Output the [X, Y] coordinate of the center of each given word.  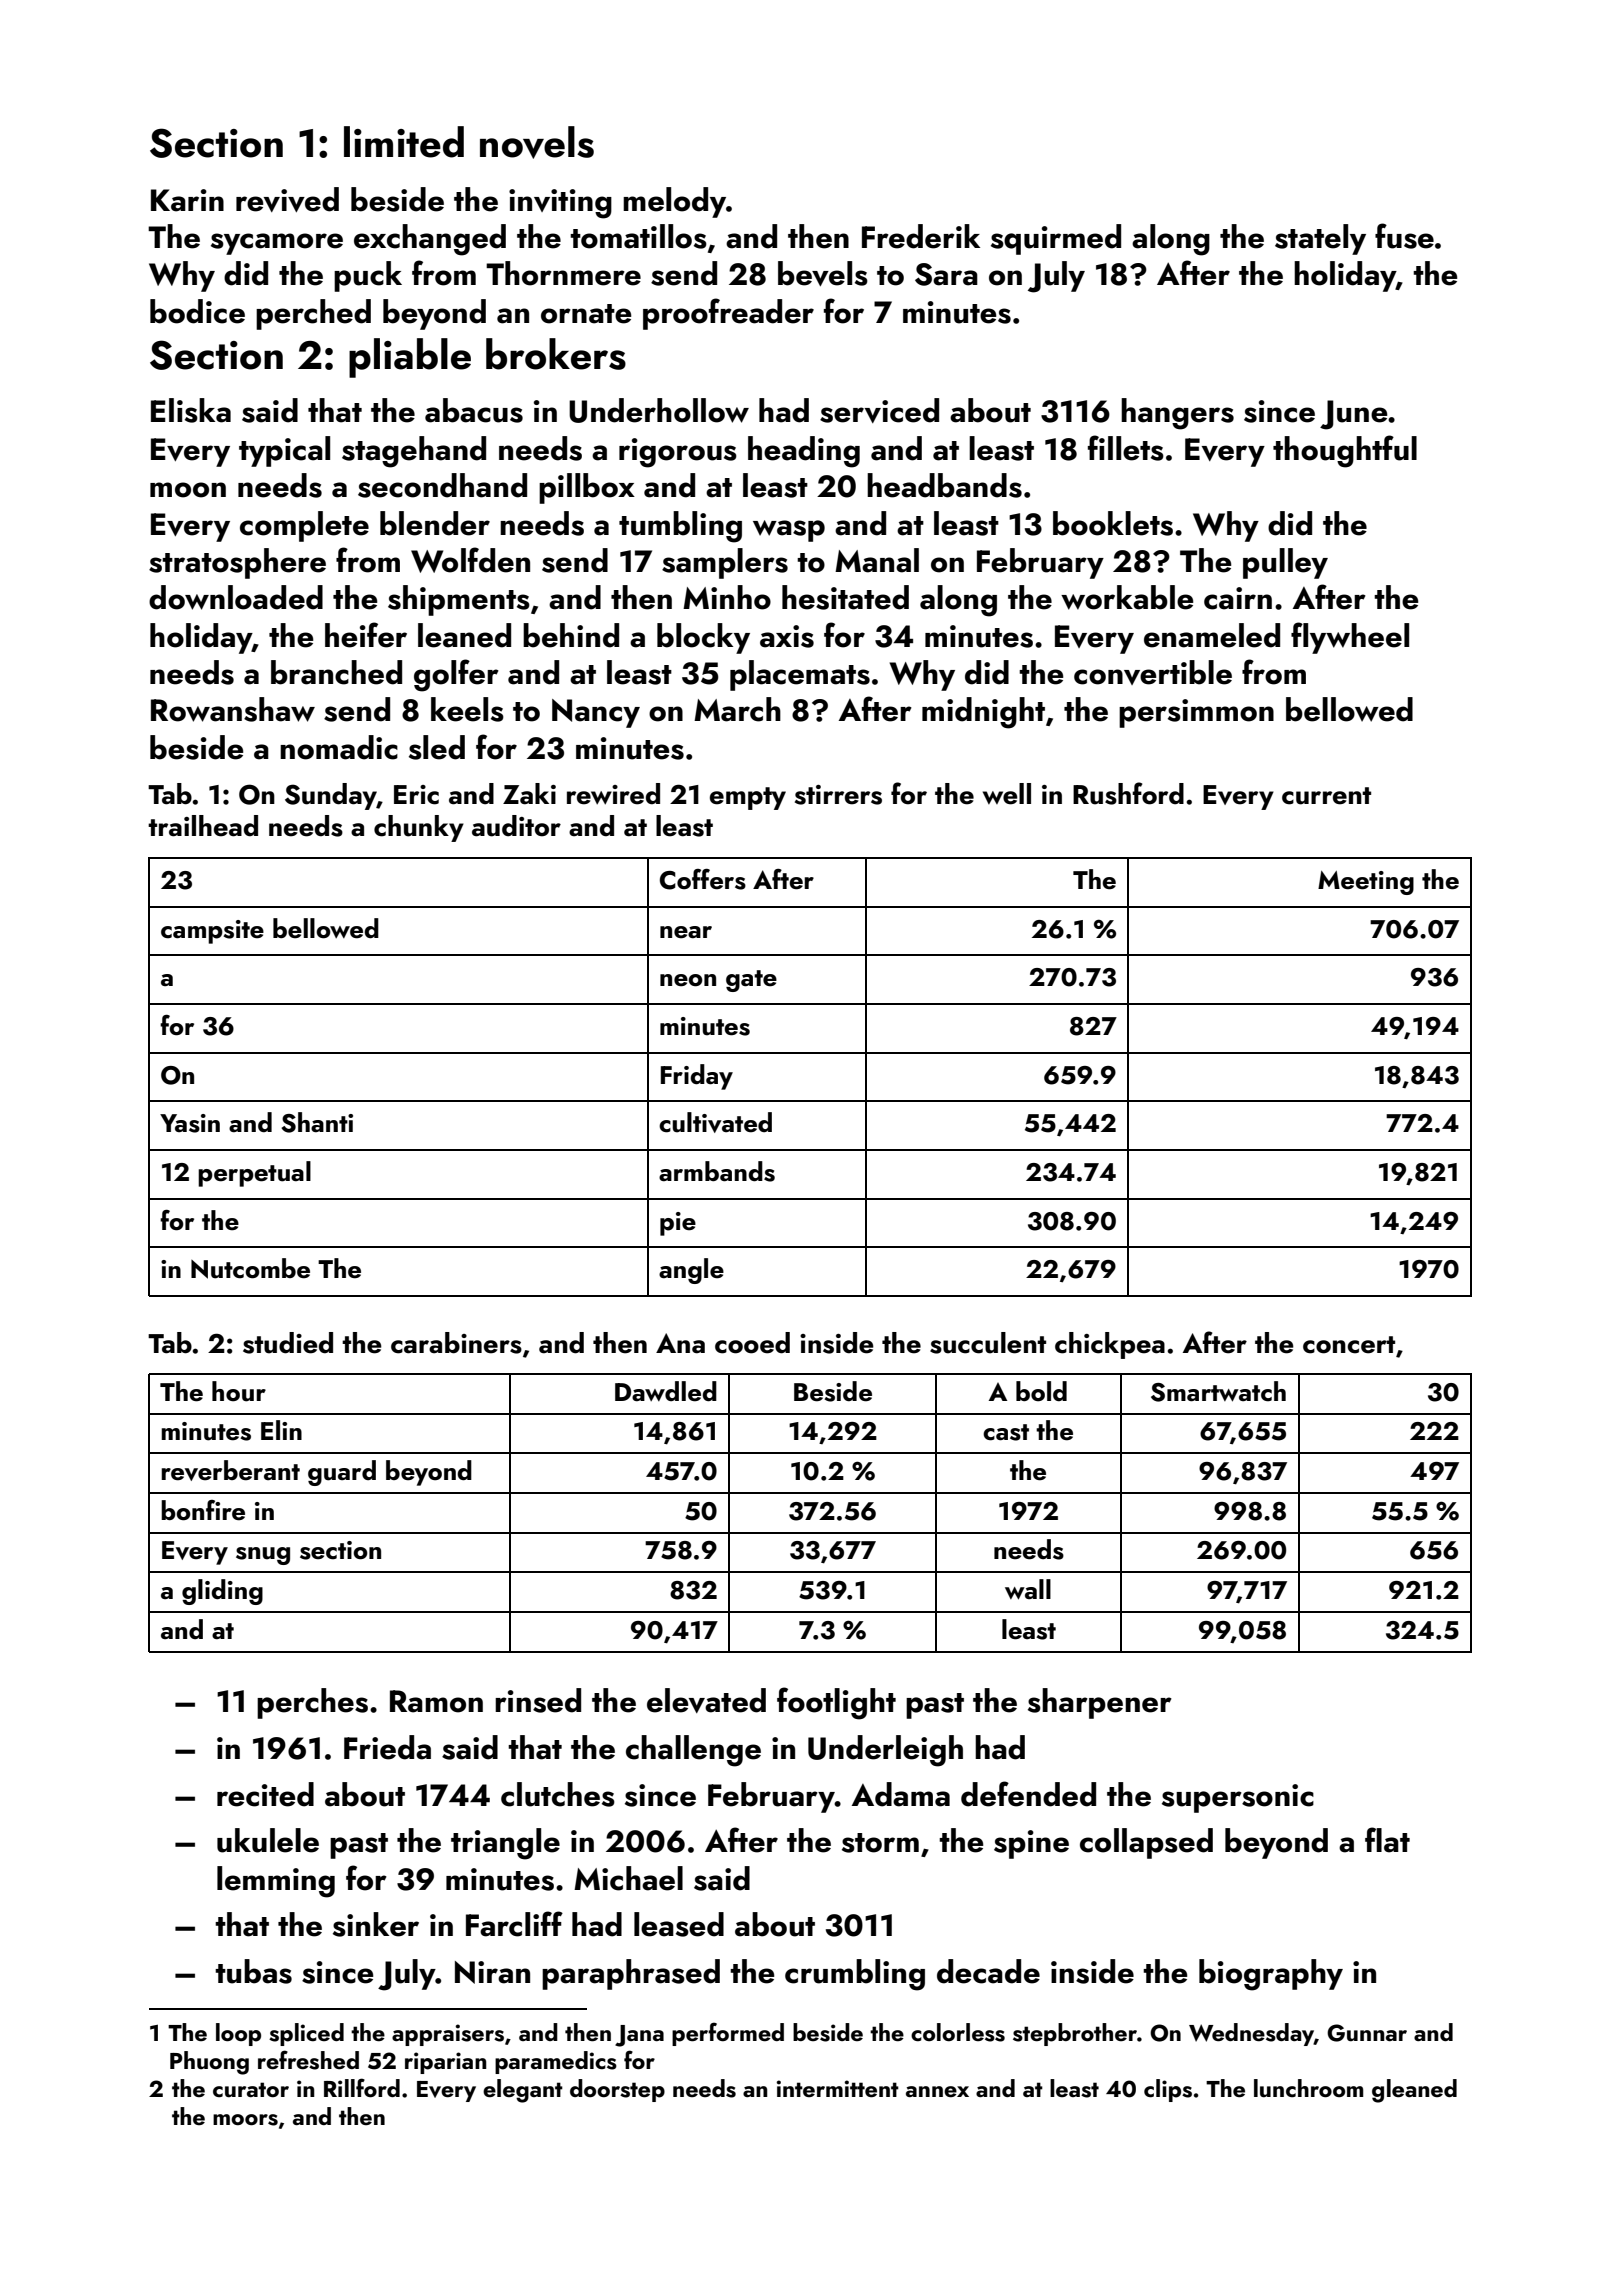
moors [245, 2120]
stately [1320, 239]
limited [404, 142]
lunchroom [1308, 2088]
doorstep [617, 2090]
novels [537, 142]
